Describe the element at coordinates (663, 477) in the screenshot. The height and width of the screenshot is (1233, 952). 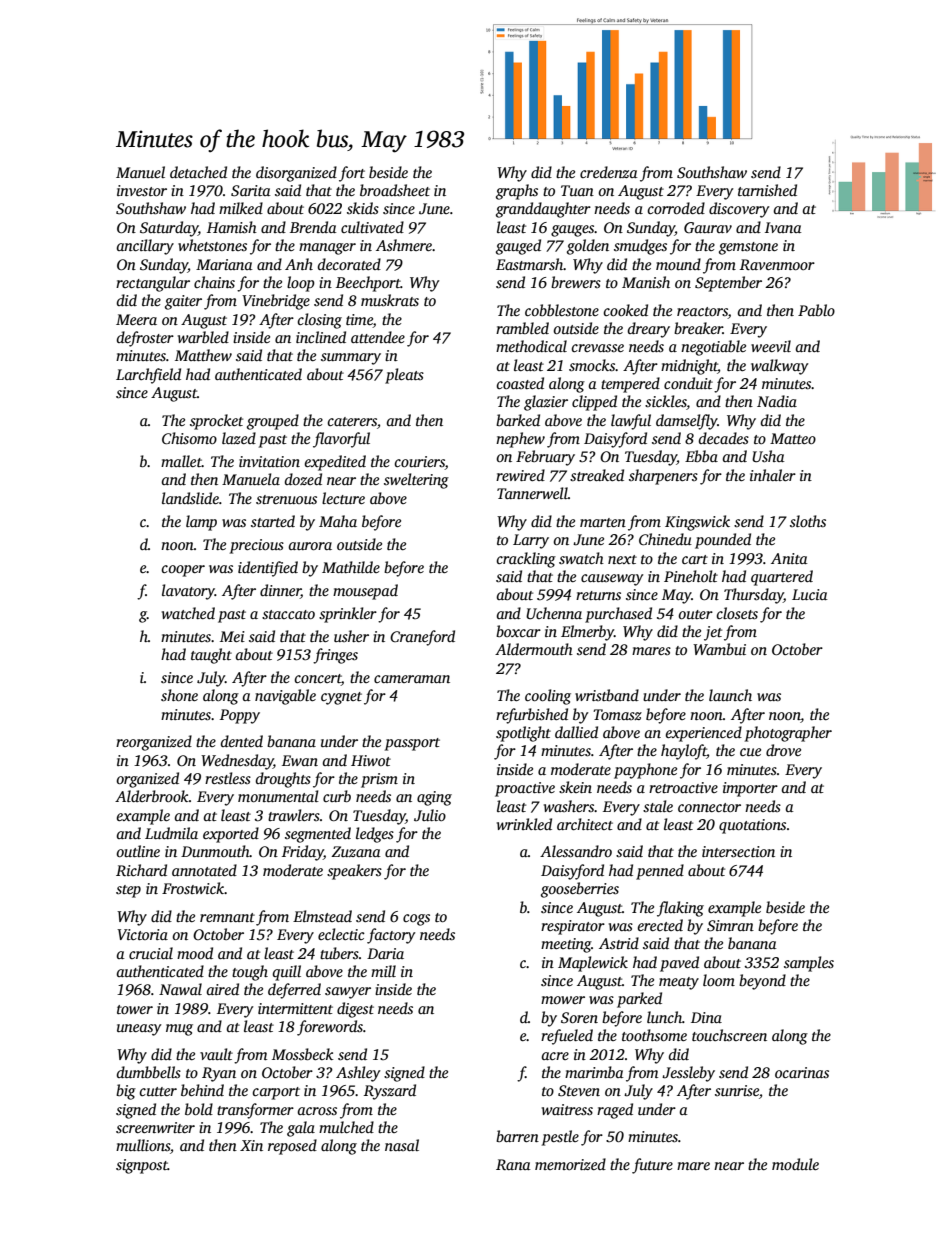
I see `sharpeners` at that location.
